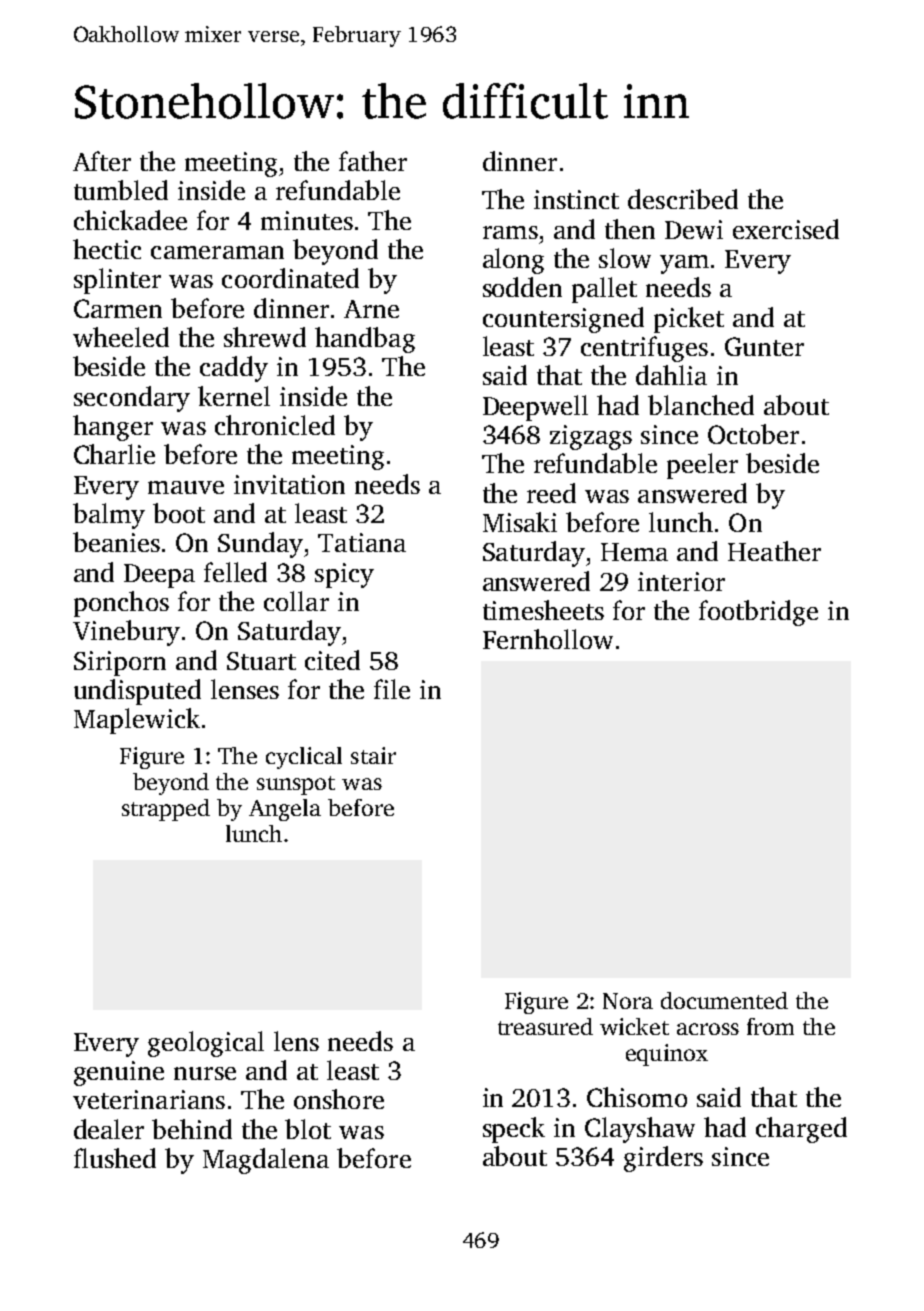 This screenshot has width=924, height=1311. What do you see at coordinates (137, 692) in the screenshot?
I see `undisputed` at bounding box center [137, 692].
